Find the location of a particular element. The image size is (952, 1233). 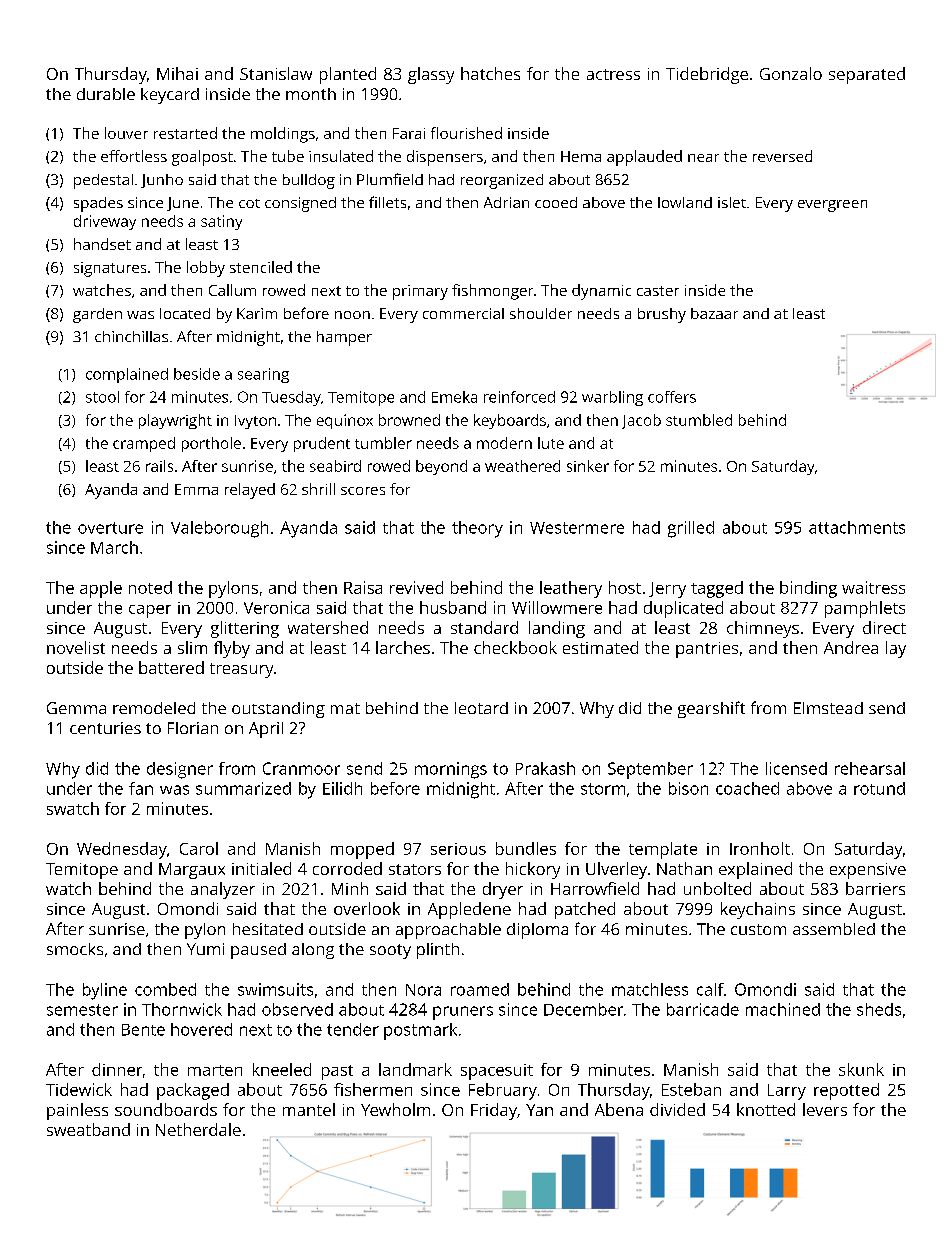

Stanislaw is located at coordinates (276, 73).
